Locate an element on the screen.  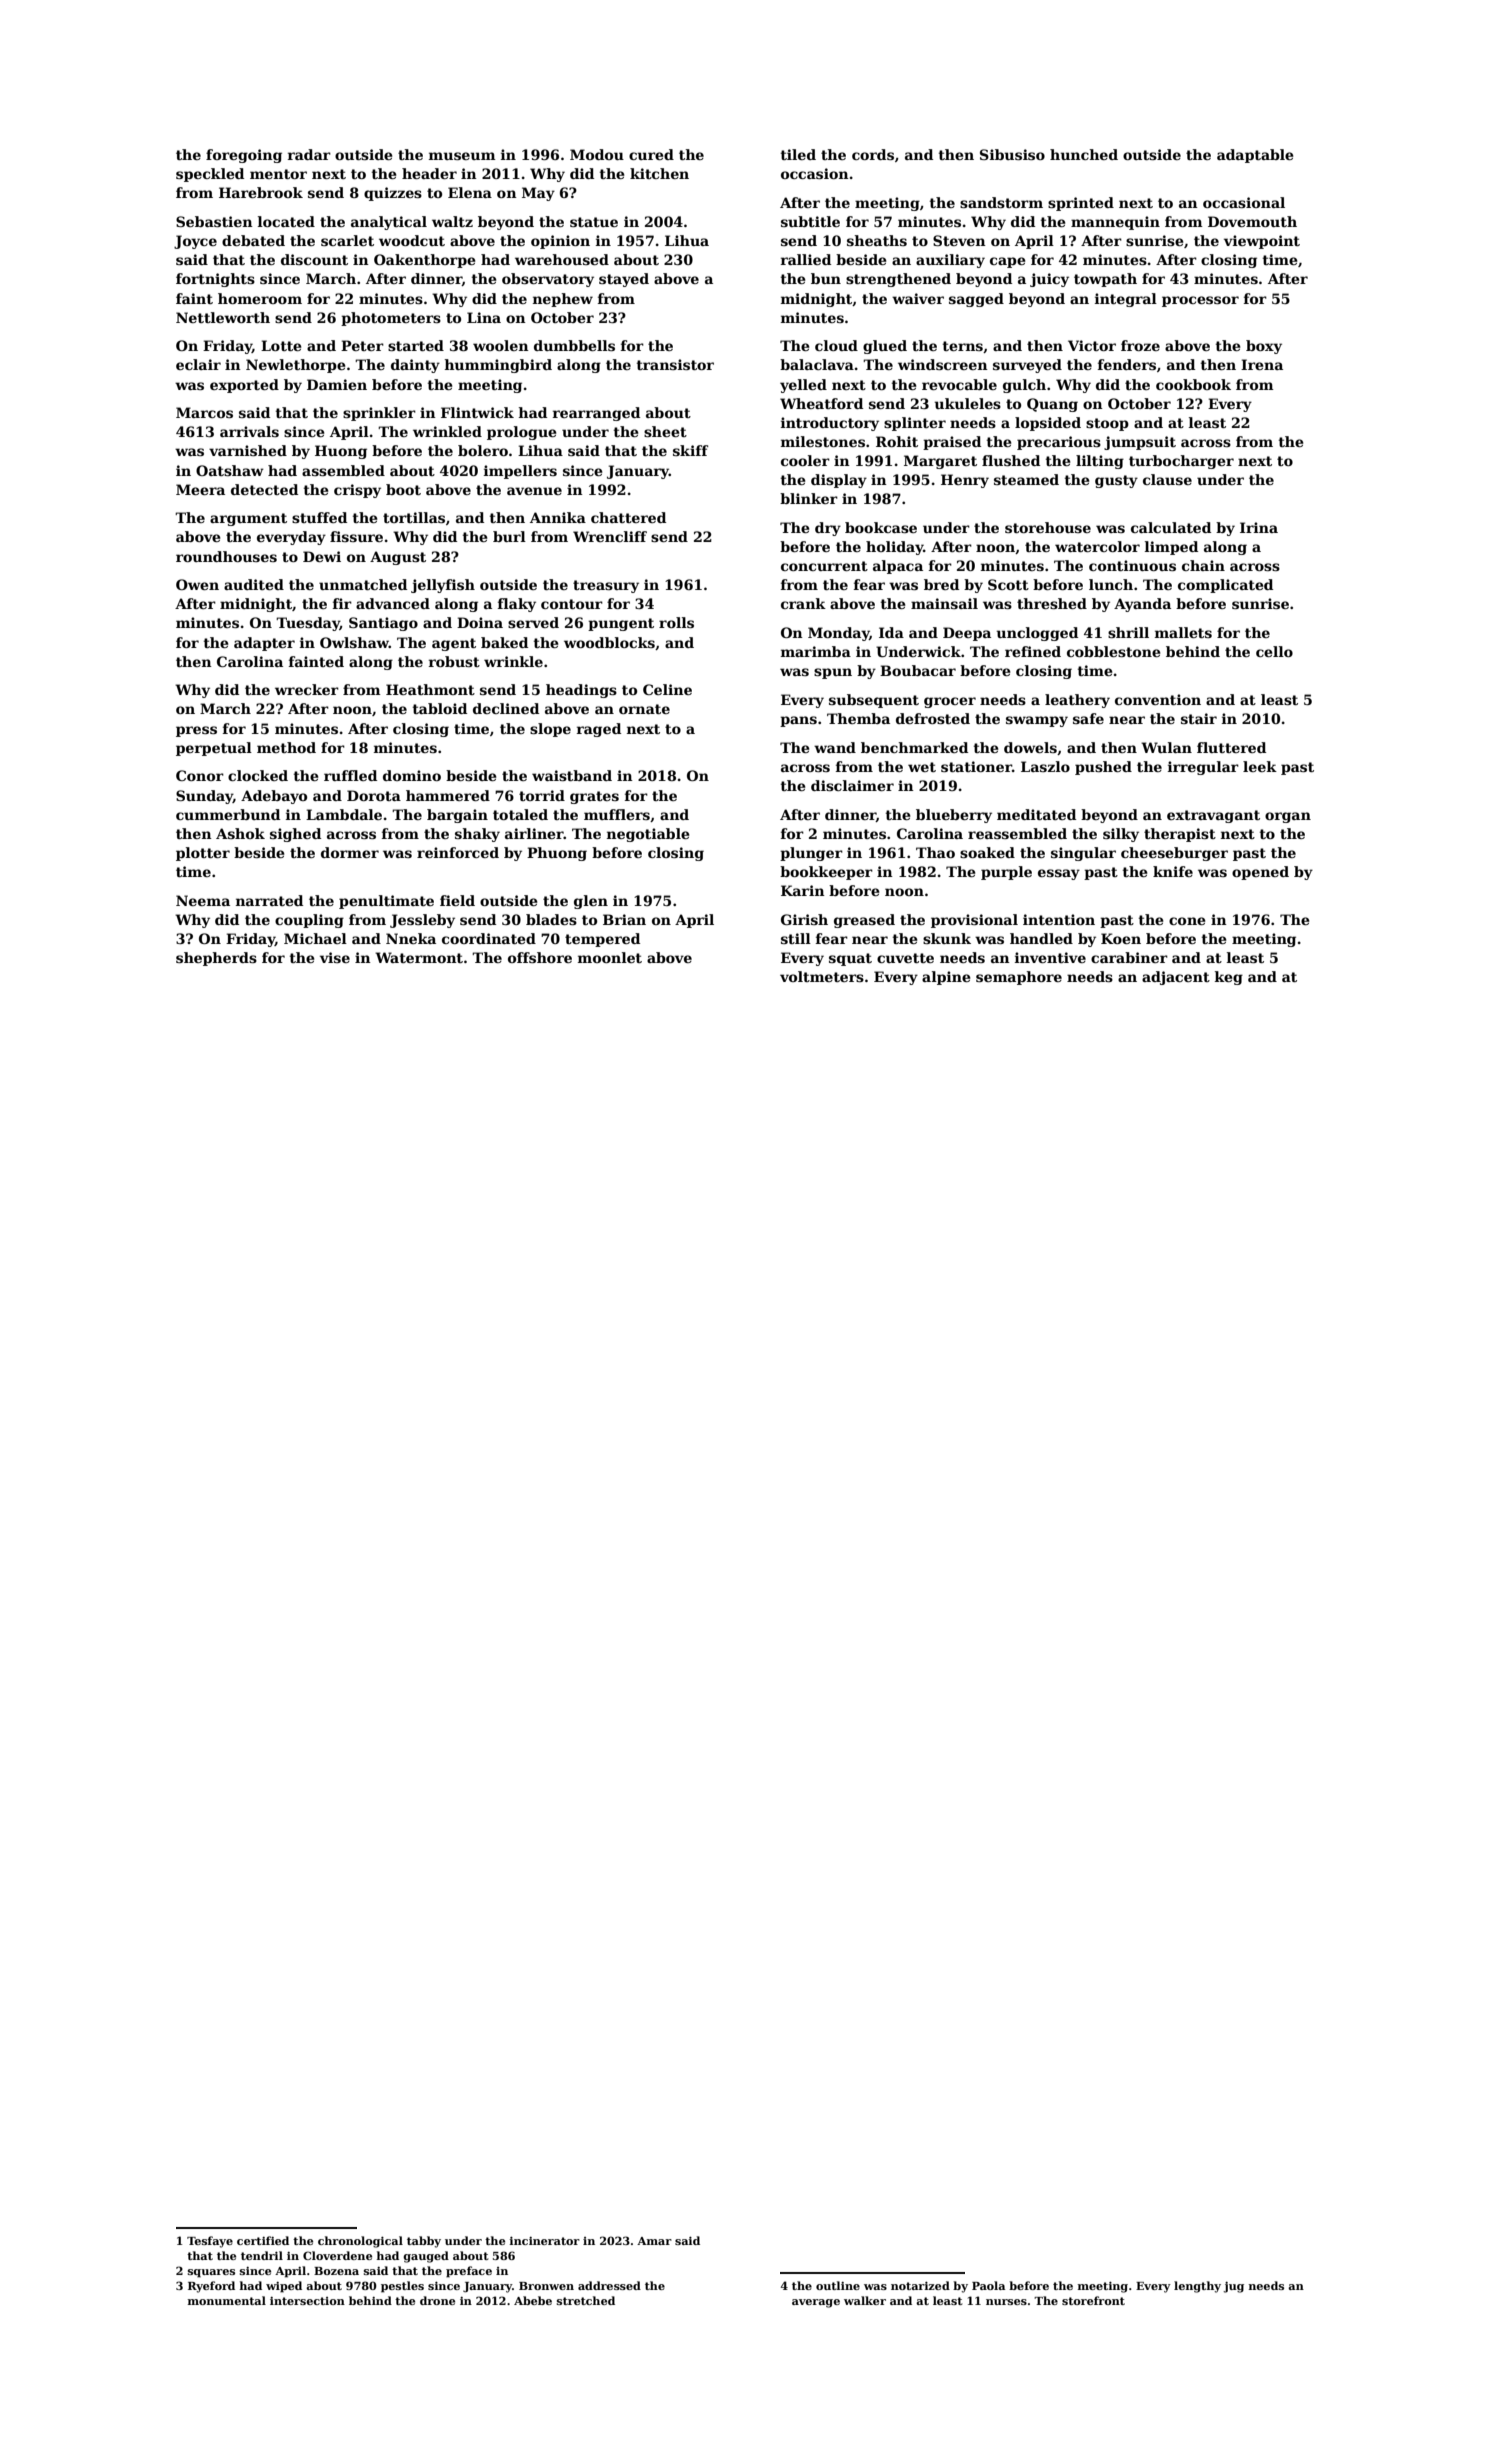
Tesfaye is located at coordinates (210, 2242).
